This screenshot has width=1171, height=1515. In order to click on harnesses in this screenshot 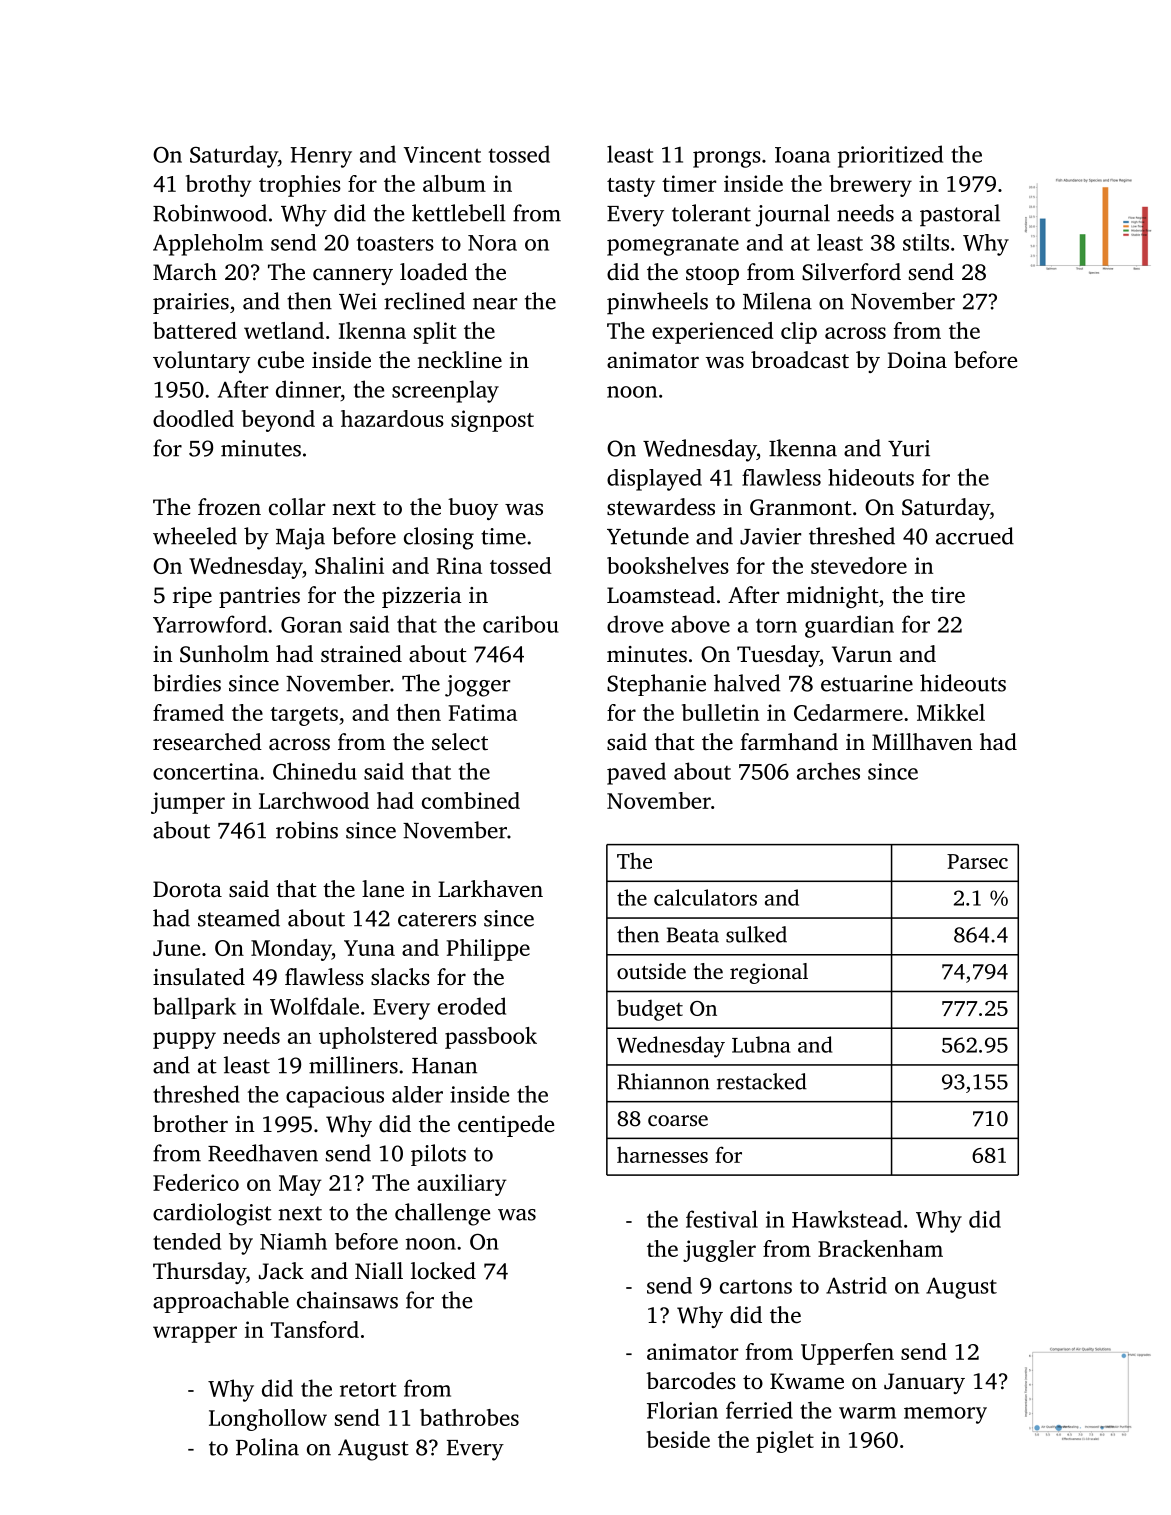, I will do `click(662, 1155)`.
